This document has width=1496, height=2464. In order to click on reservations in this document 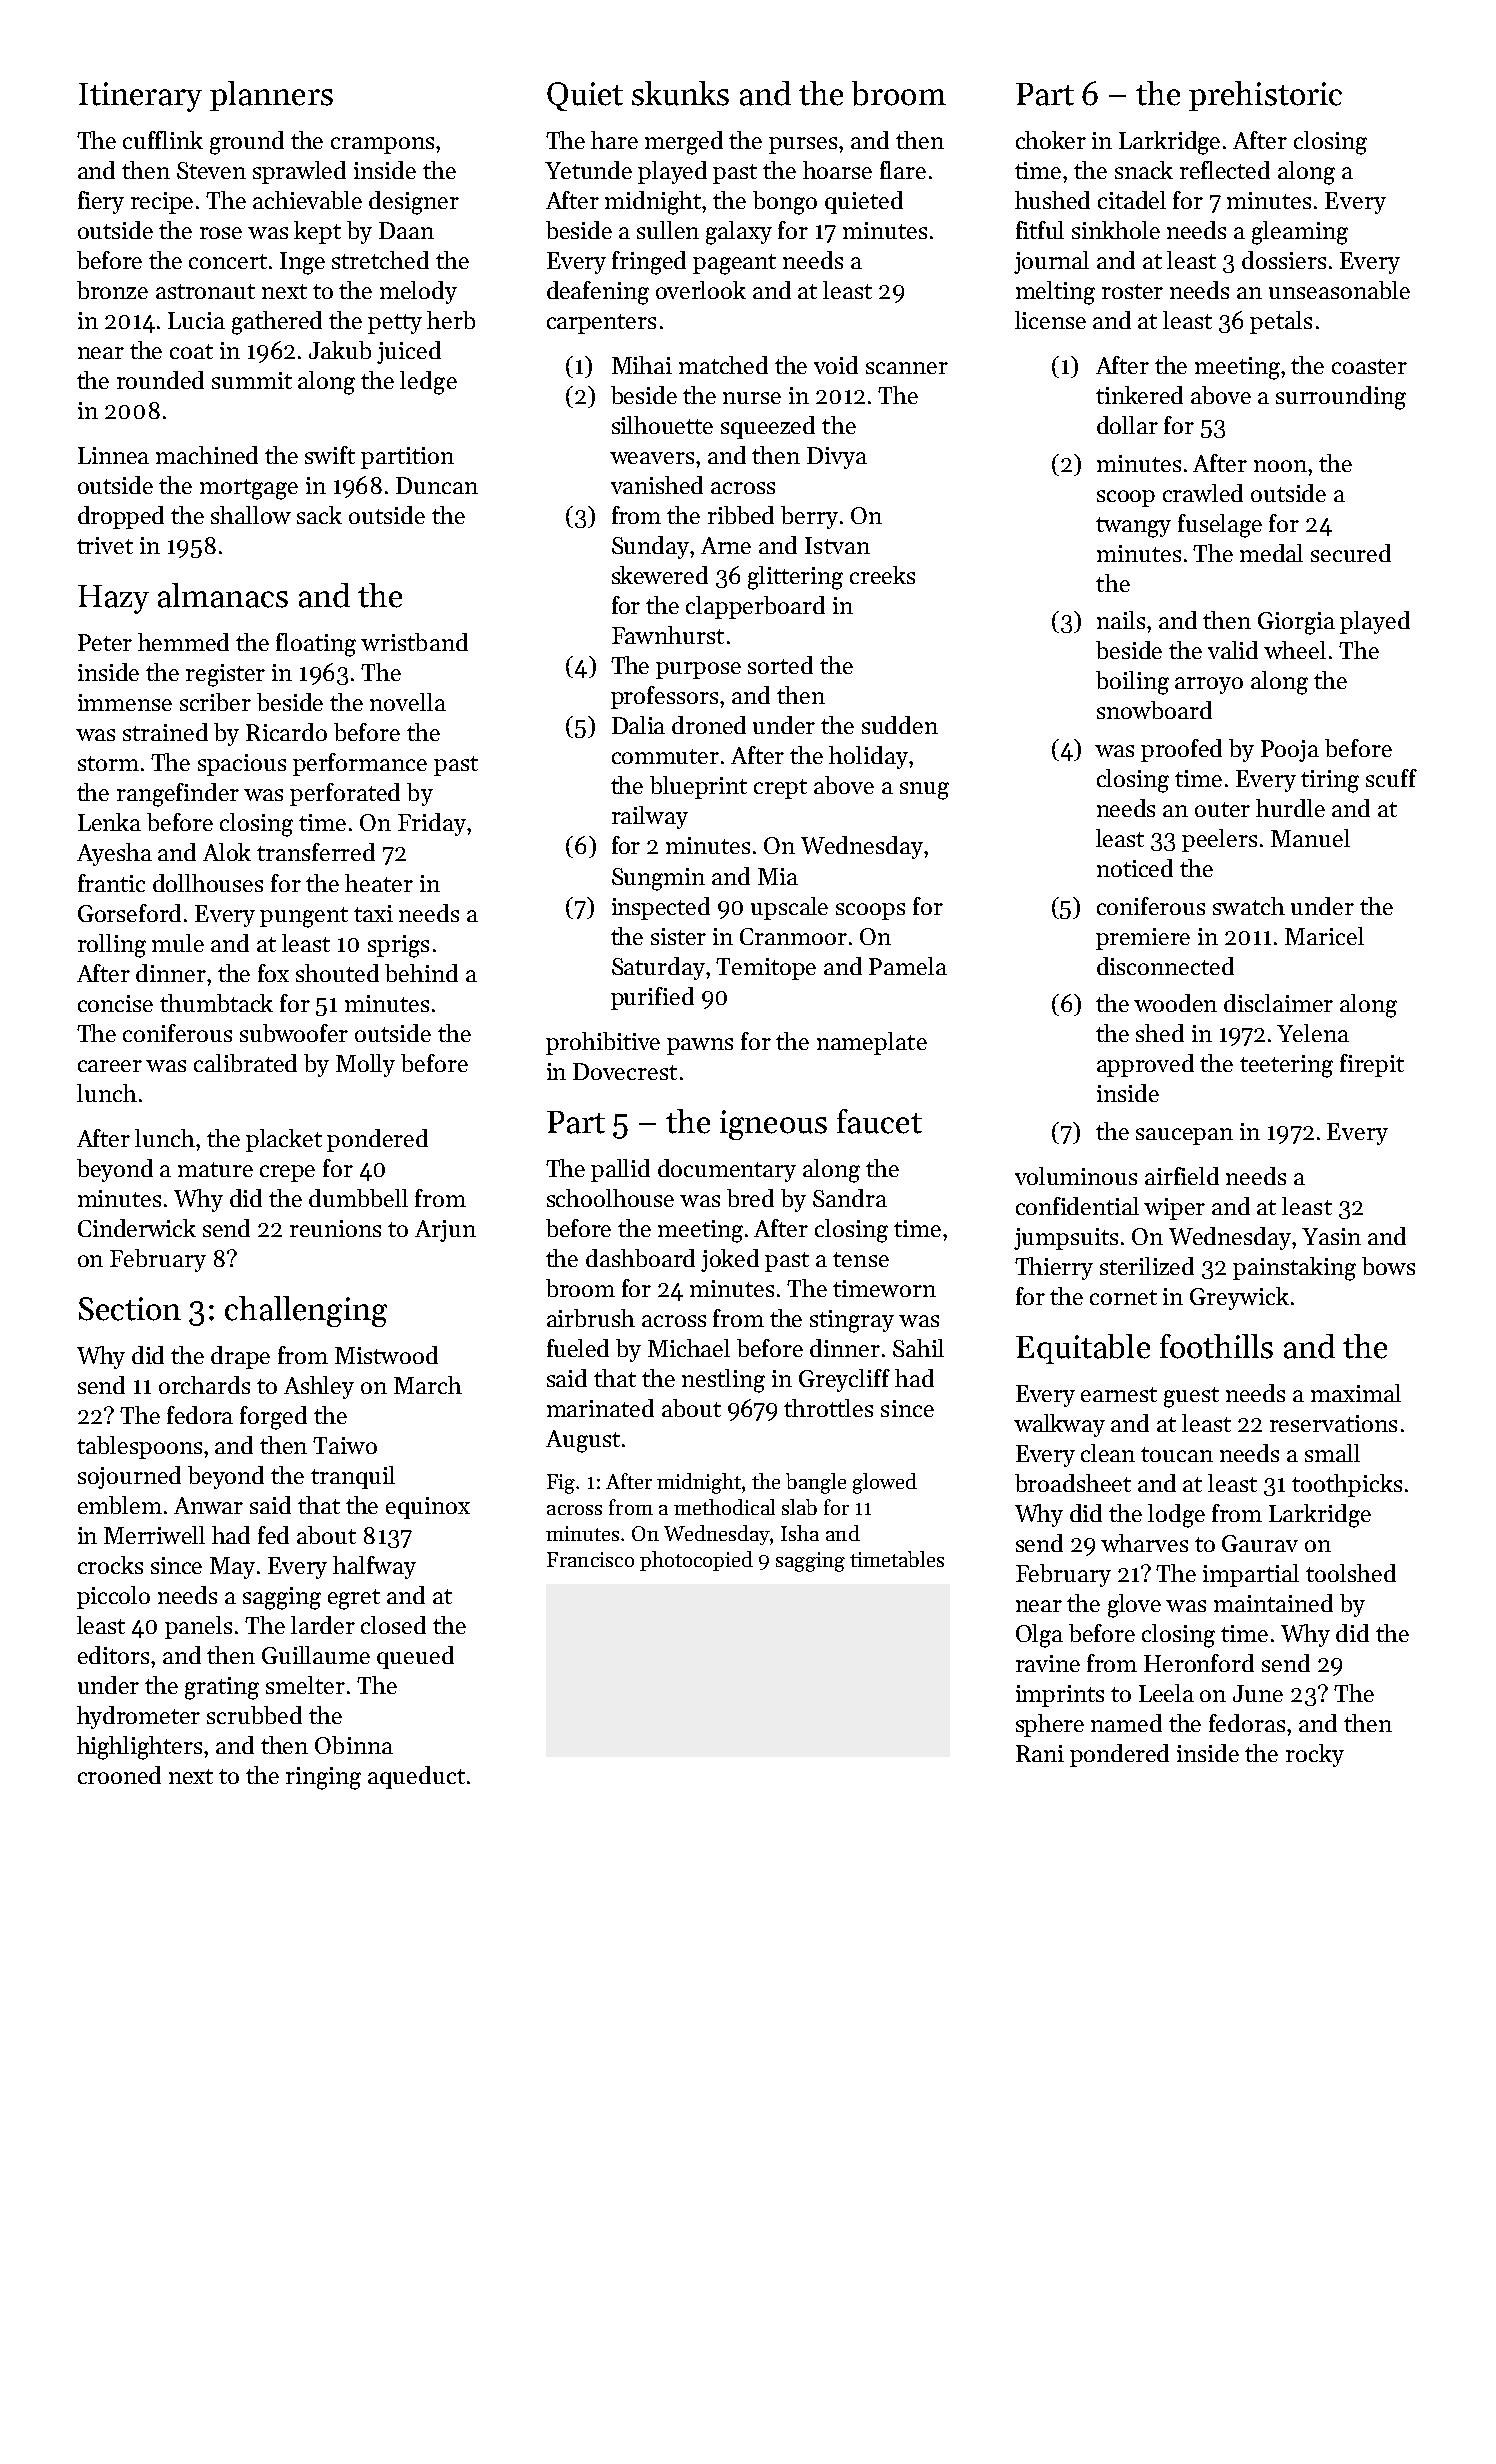, I will do `click(1333, 1423)`.
